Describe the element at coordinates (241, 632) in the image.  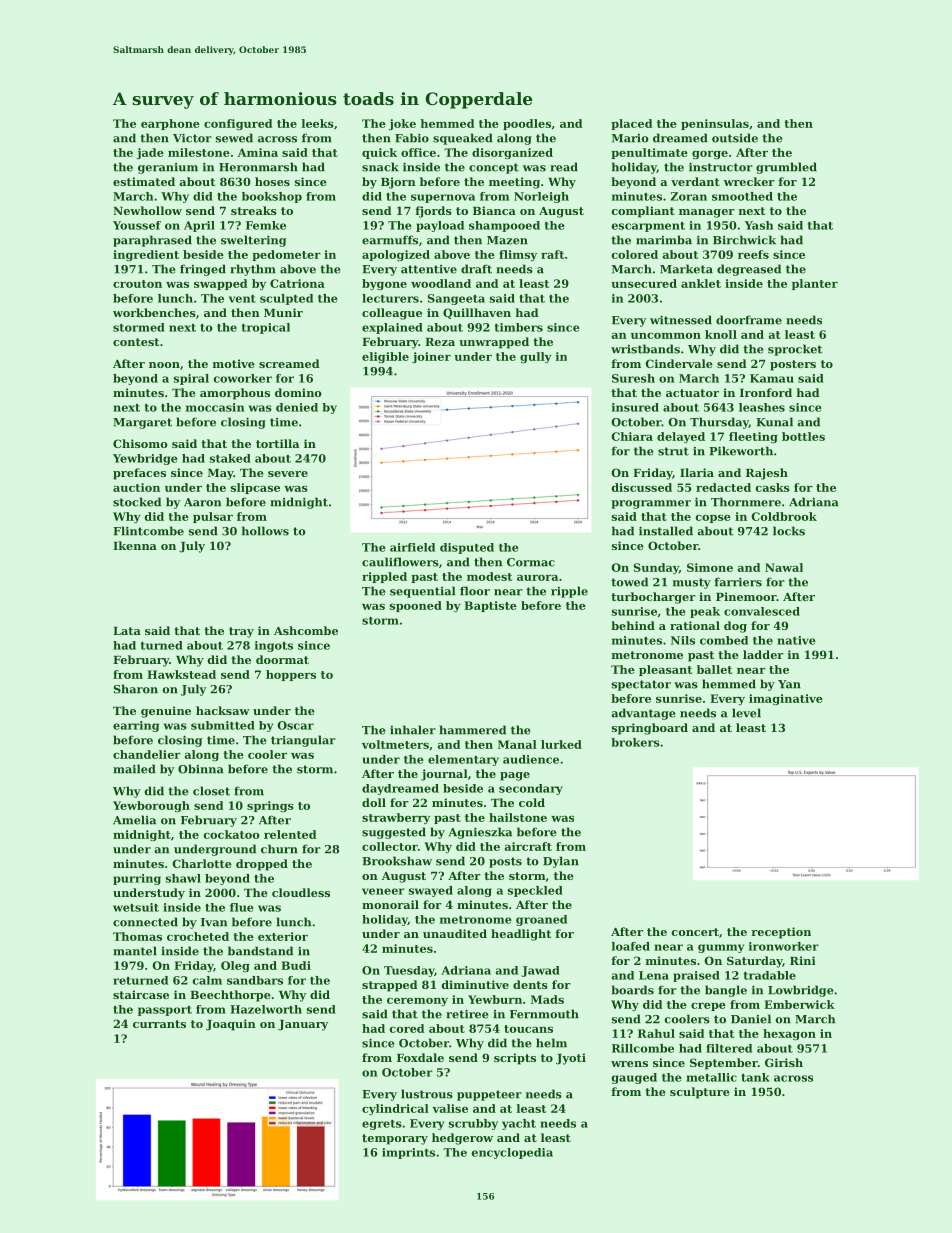
I see `tray` at that location.
